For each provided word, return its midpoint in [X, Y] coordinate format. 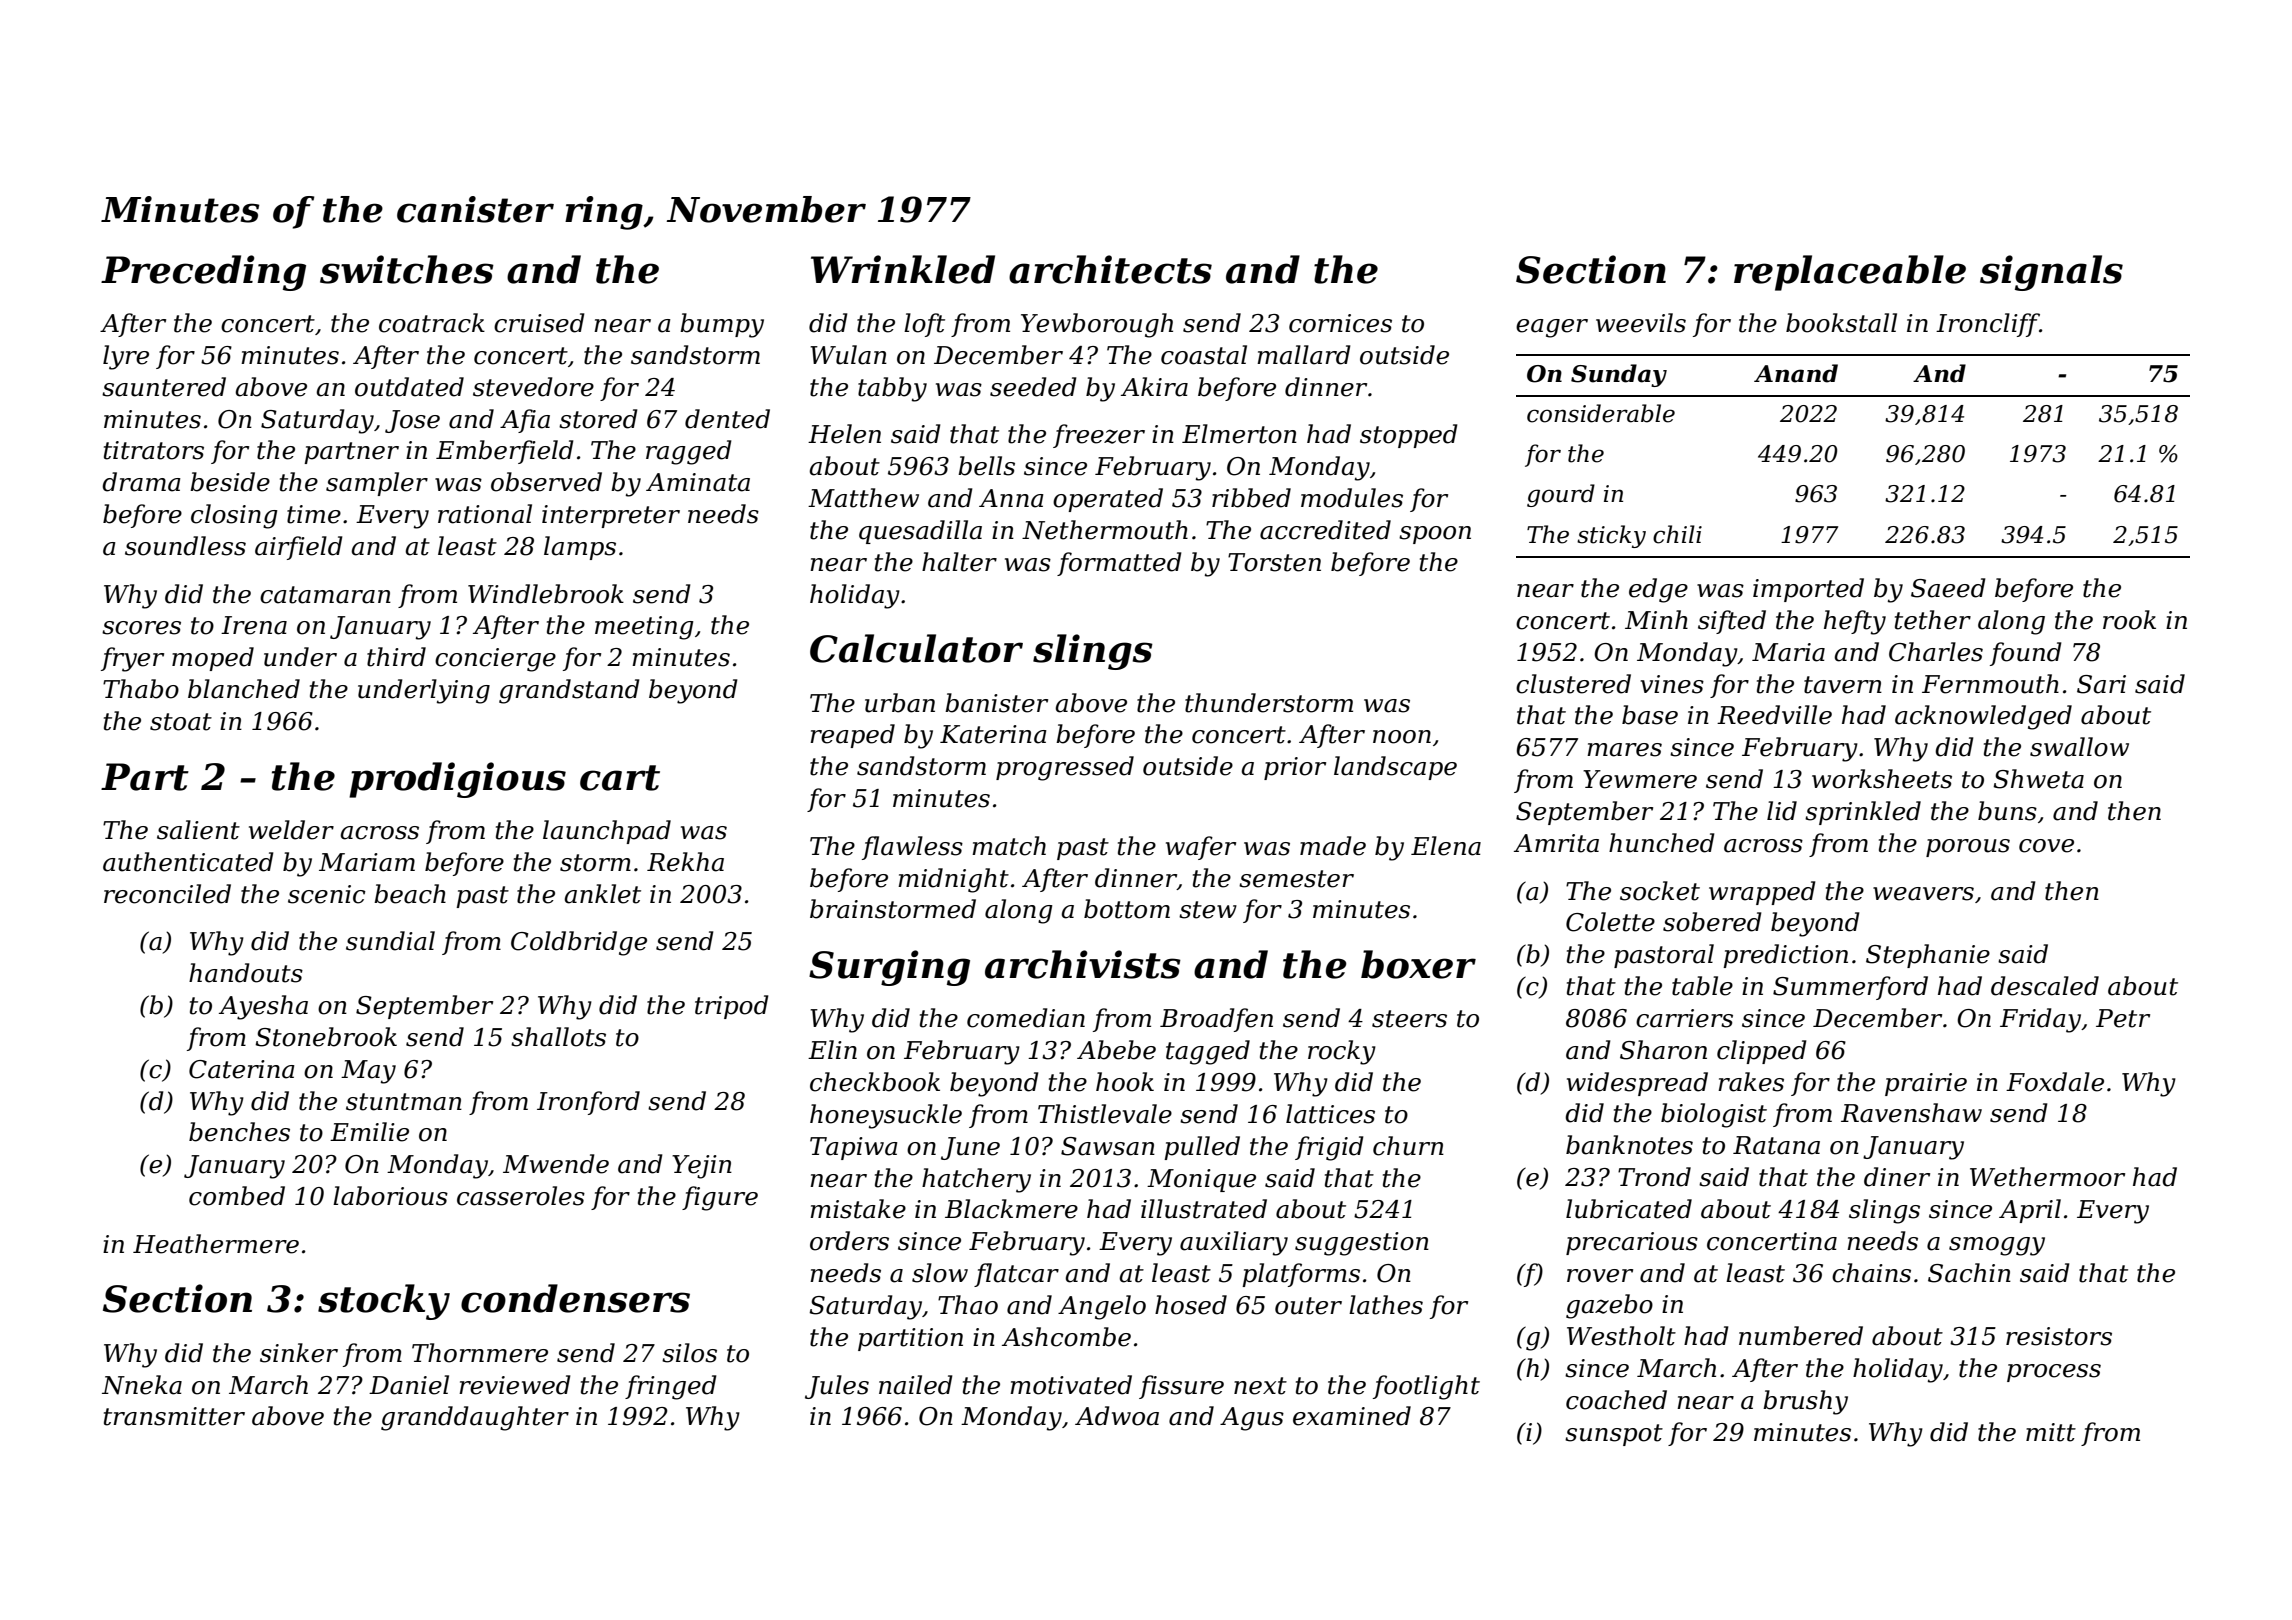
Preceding [203, 273]
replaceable [1850, 273]
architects [1110, 269]
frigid [1329, 1148]
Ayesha [263, 1007]
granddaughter [475, 1418]
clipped [1762, 1052]
